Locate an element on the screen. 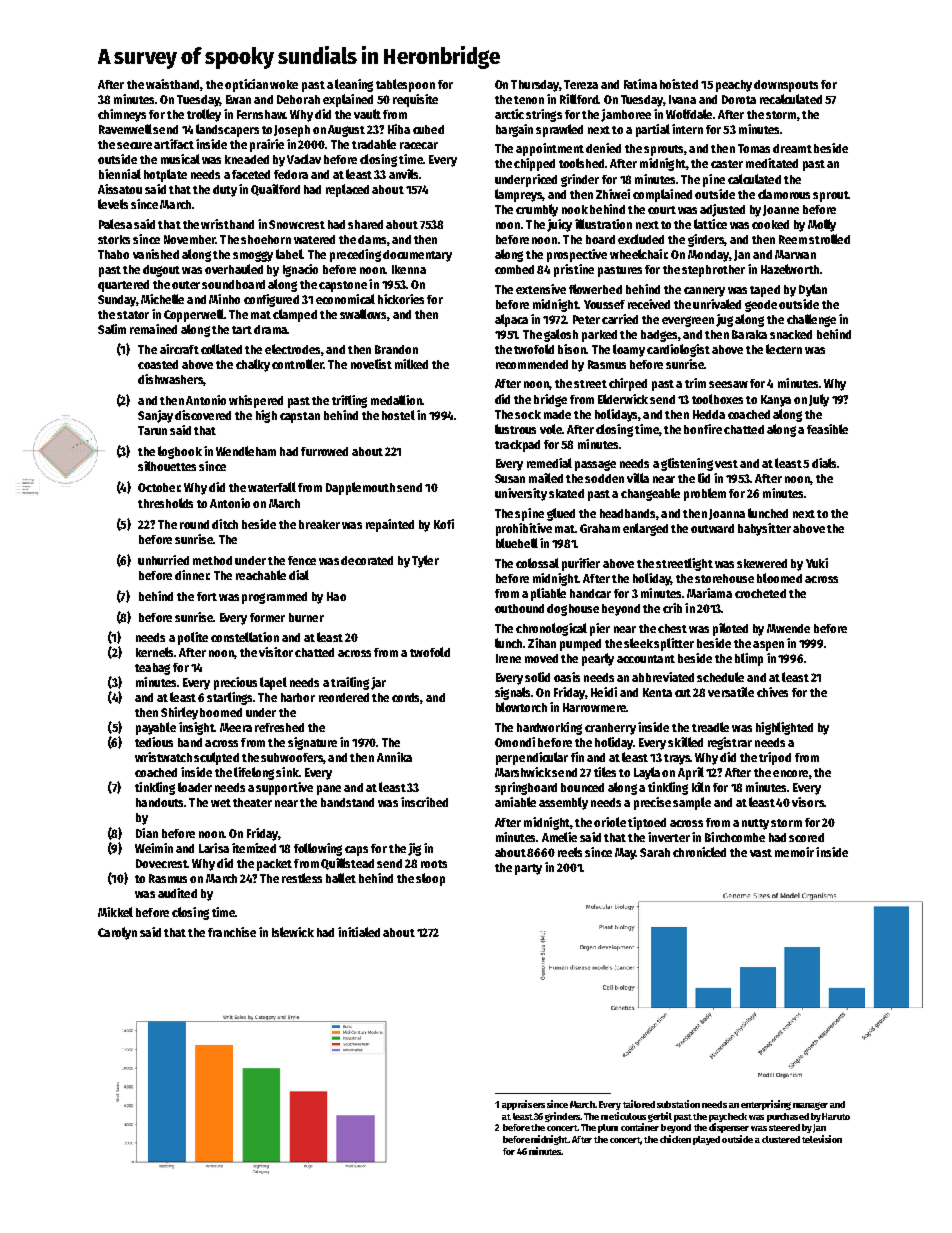 The height and width of the screenshot is (1233, 952). roots is located at coordinates (434, 864).
